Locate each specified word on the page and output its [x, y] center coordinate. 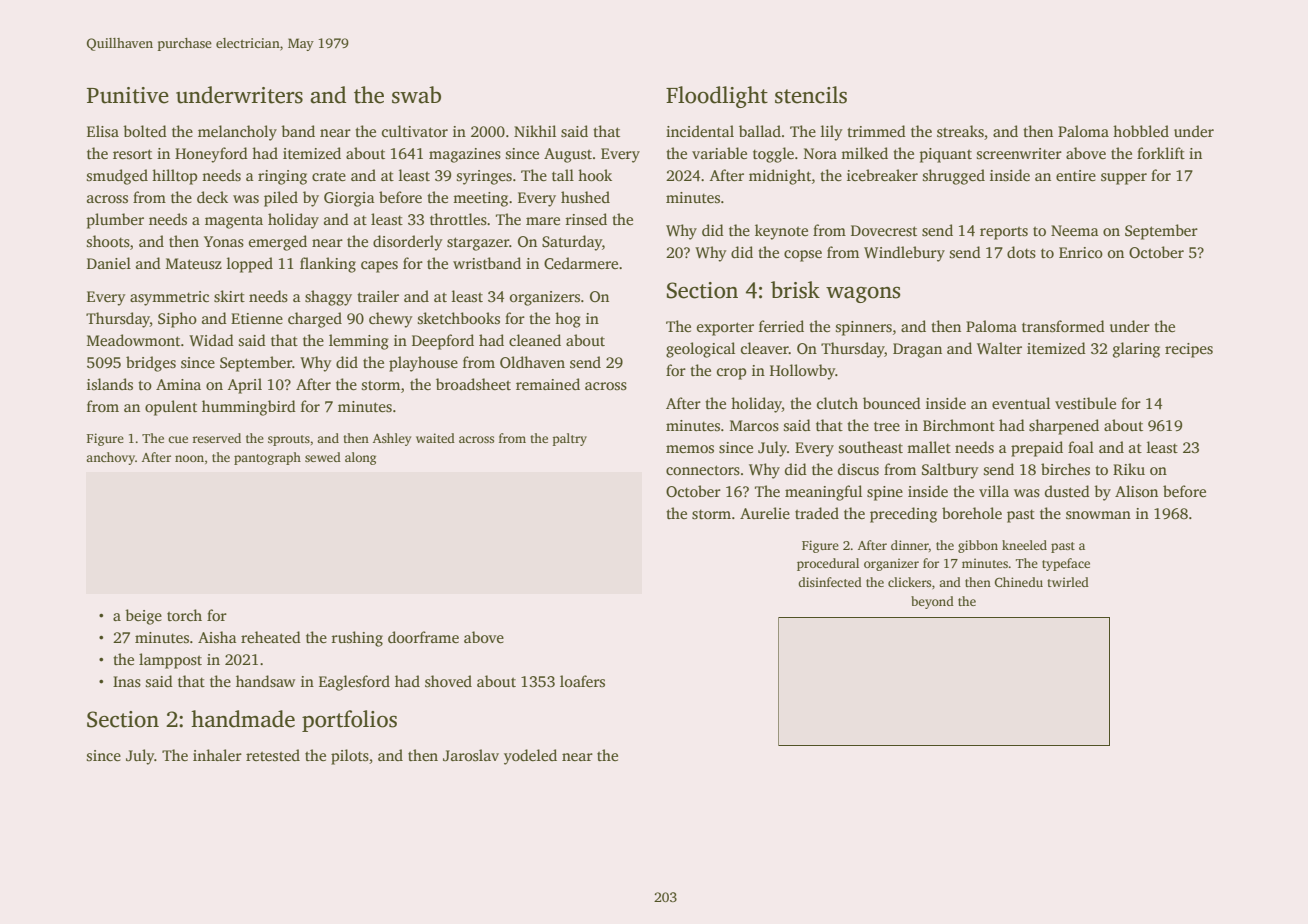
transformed [1063, 326]
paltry [570, 439]
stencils [811, 95]
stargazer [478, 244]
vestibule [1085, 403]
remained [548, 384]
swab [416, 95]
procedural [828, 564]
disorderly [407, 243]
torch [184, 615]
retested [273, 755]
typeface [1066, 564]
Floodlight [717, 97]
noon [189, 458]
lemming [359, 342]
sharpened [1064, 427]
